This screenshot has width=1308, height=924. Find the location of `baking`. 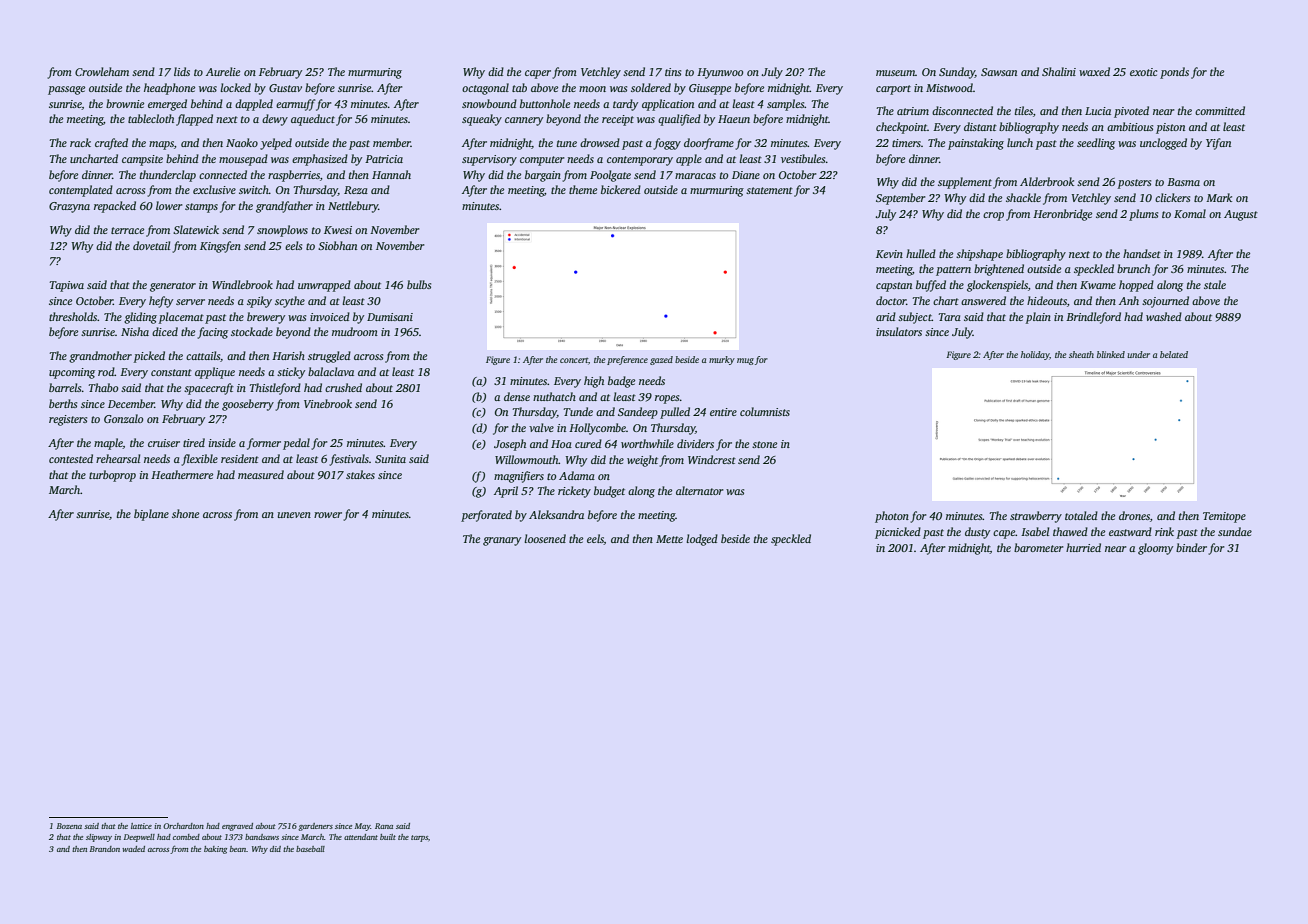

baking is located at coordinates (215, 850).
